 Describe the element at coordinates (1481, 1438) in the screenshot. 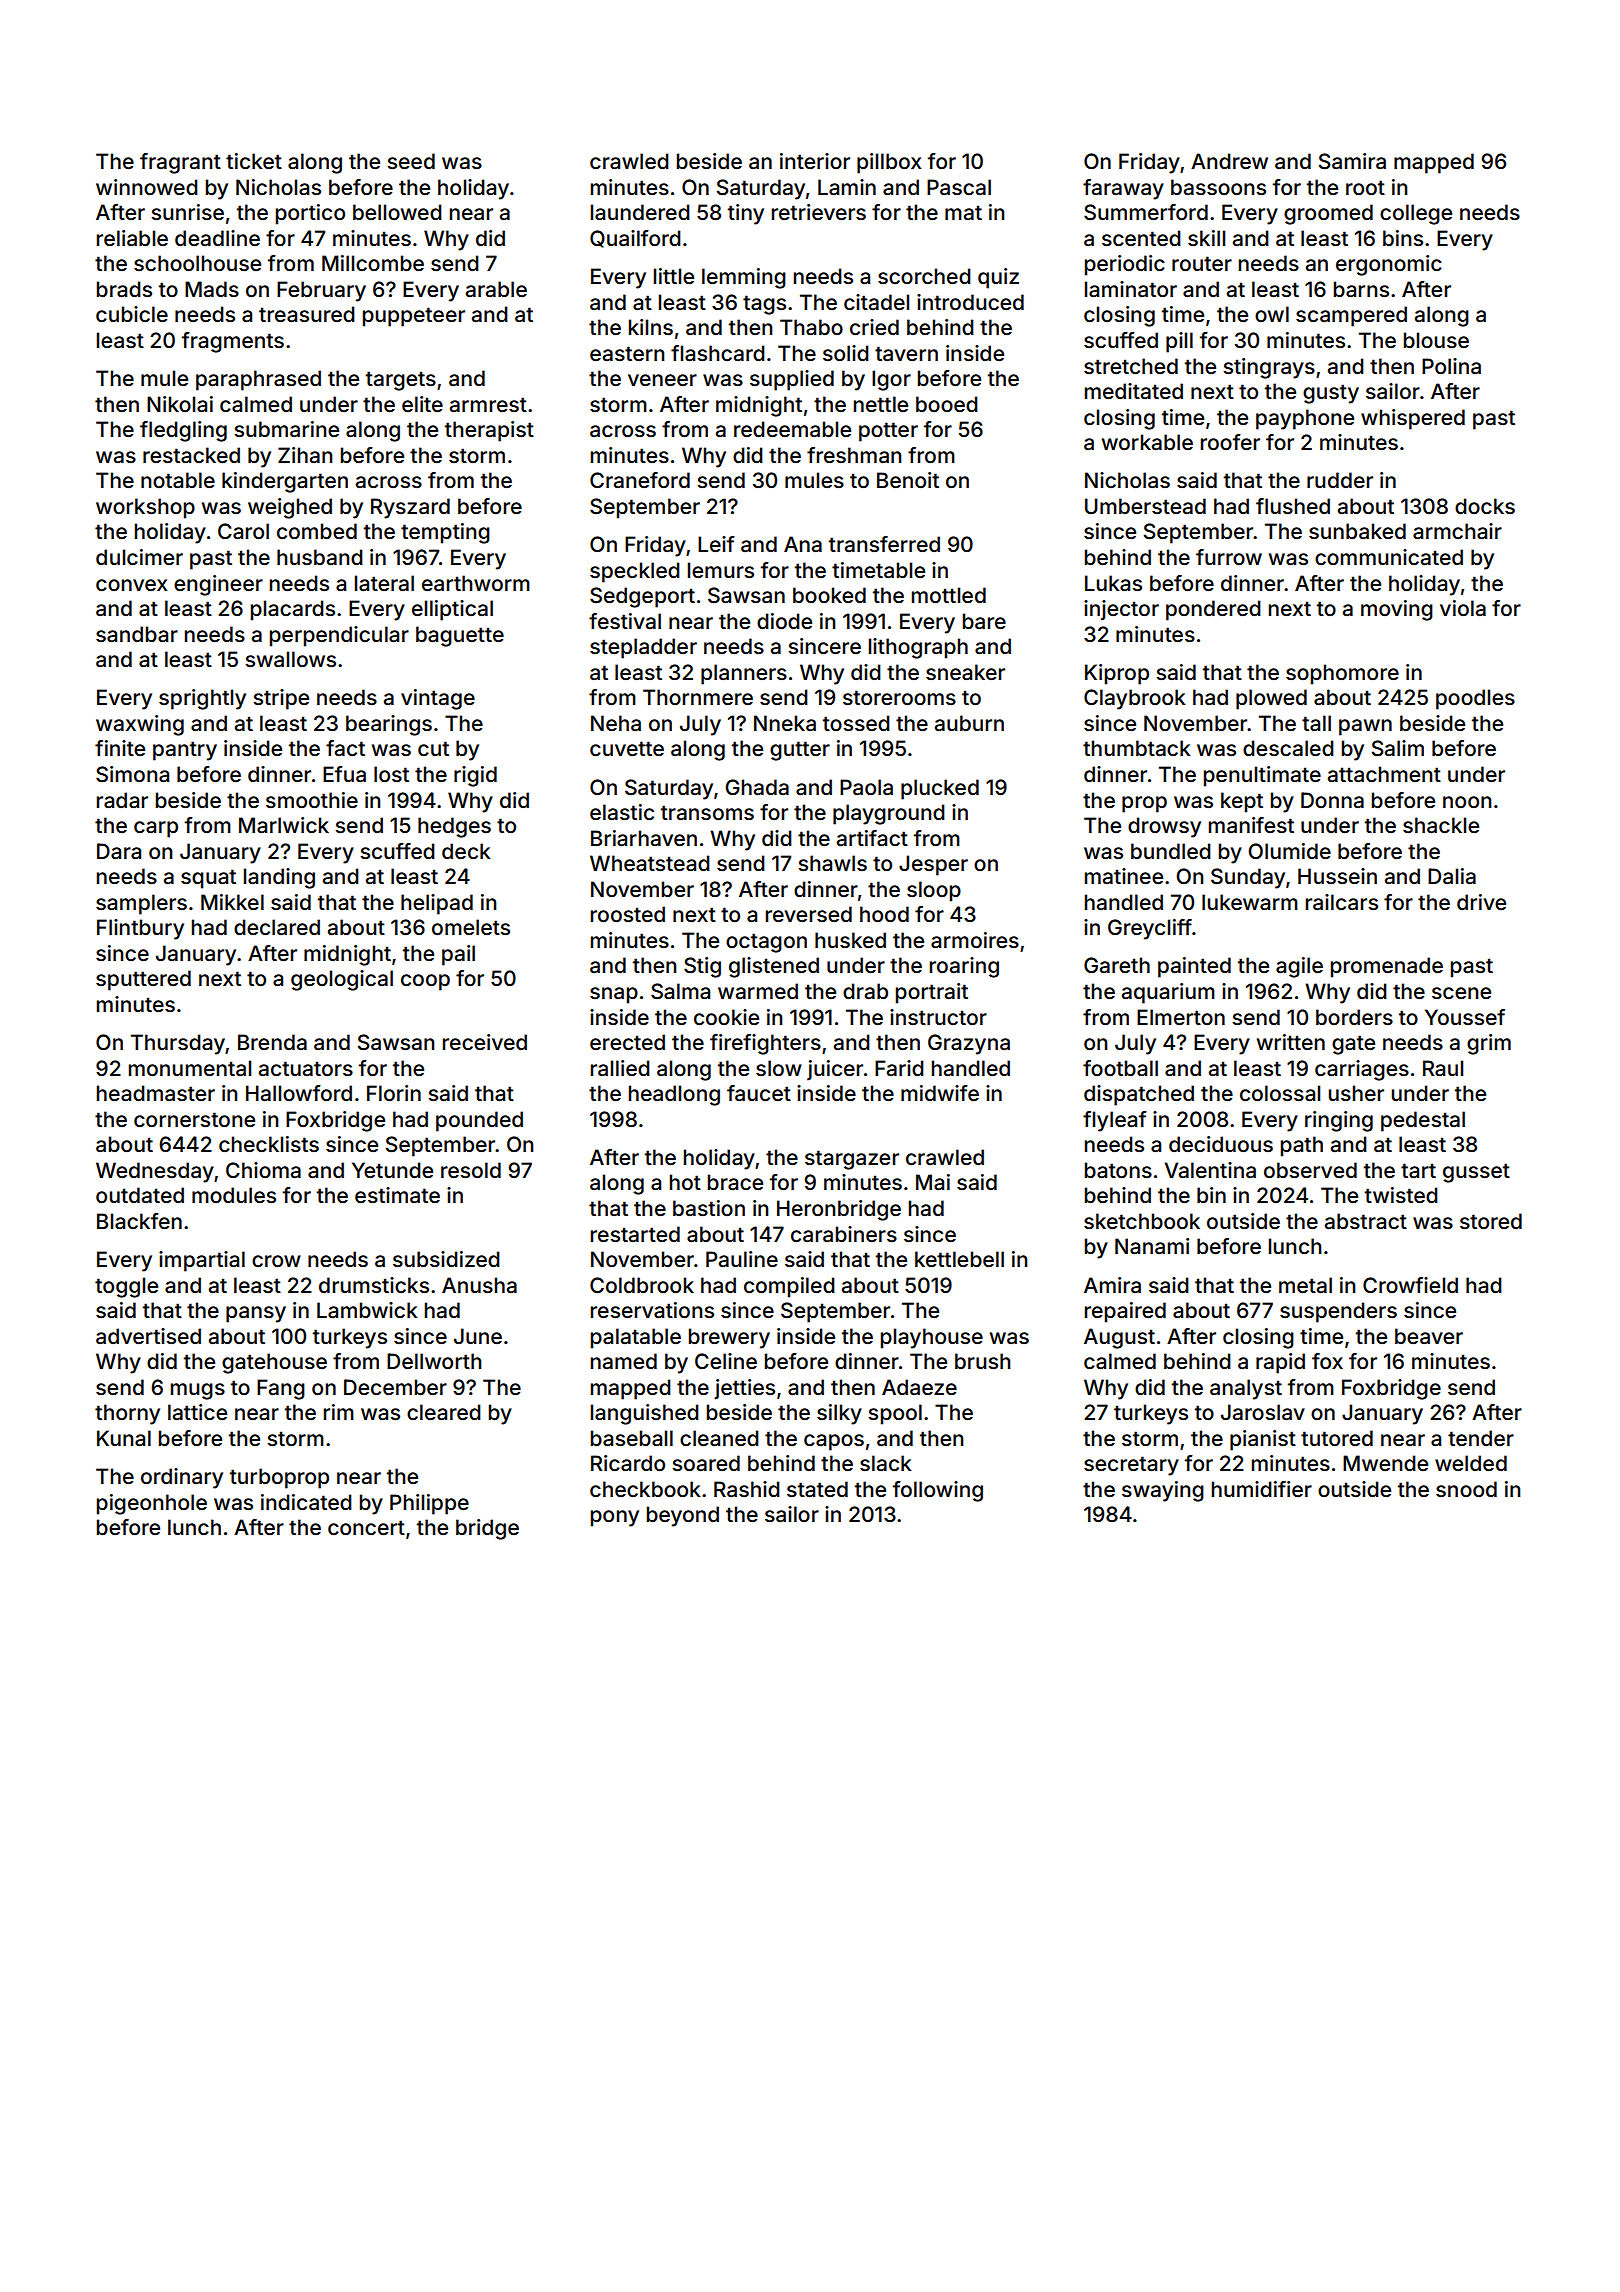

I see `tender` at that location.
